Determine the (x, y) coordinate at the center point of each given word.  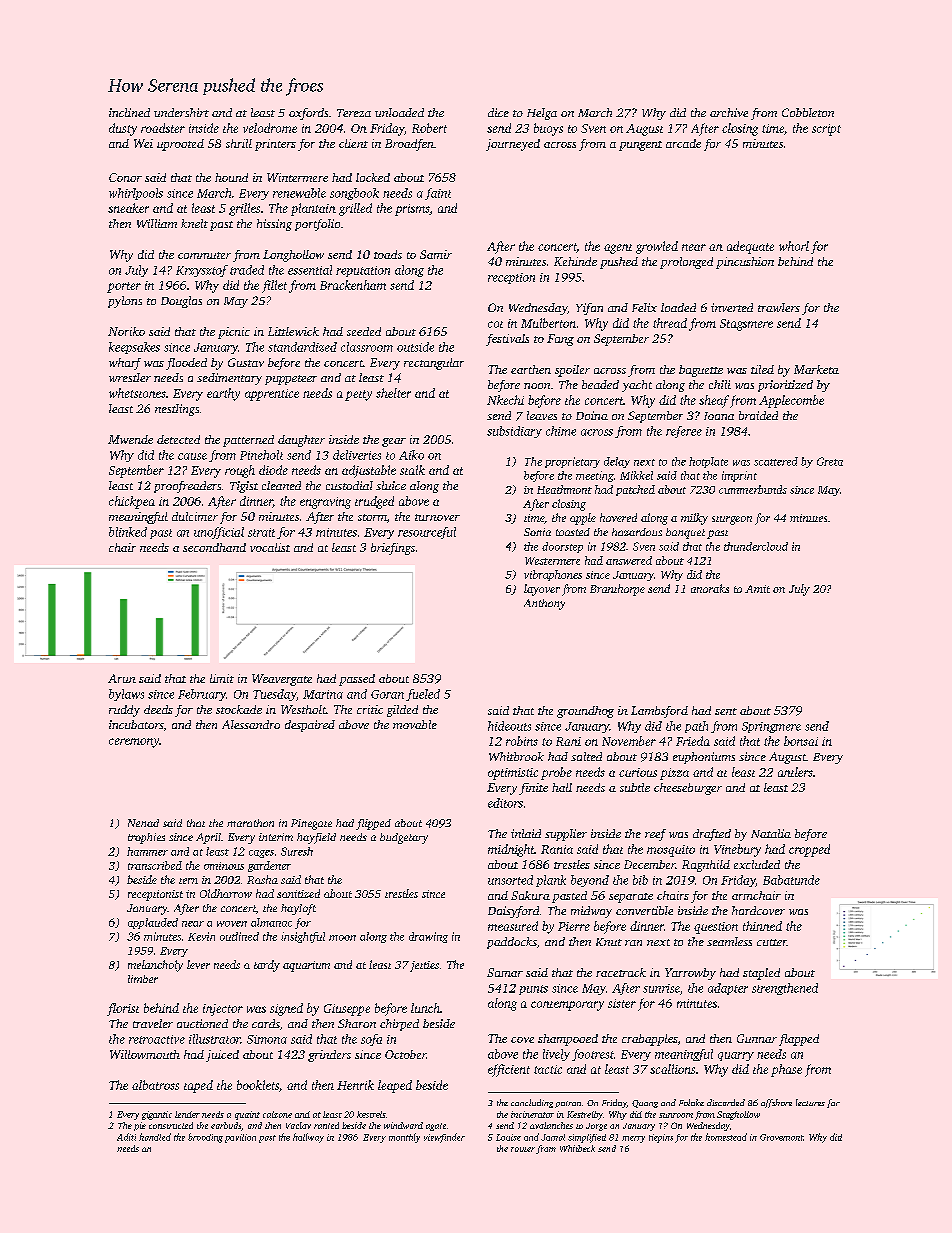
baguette (701, 371)
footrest (593, 1055)
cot (495, 324)
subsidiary (514, 432)
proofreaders (187, 487)
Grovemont (781, 1137)
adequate (750, 247)
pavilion (240, 1138)
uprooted (180, 145)
